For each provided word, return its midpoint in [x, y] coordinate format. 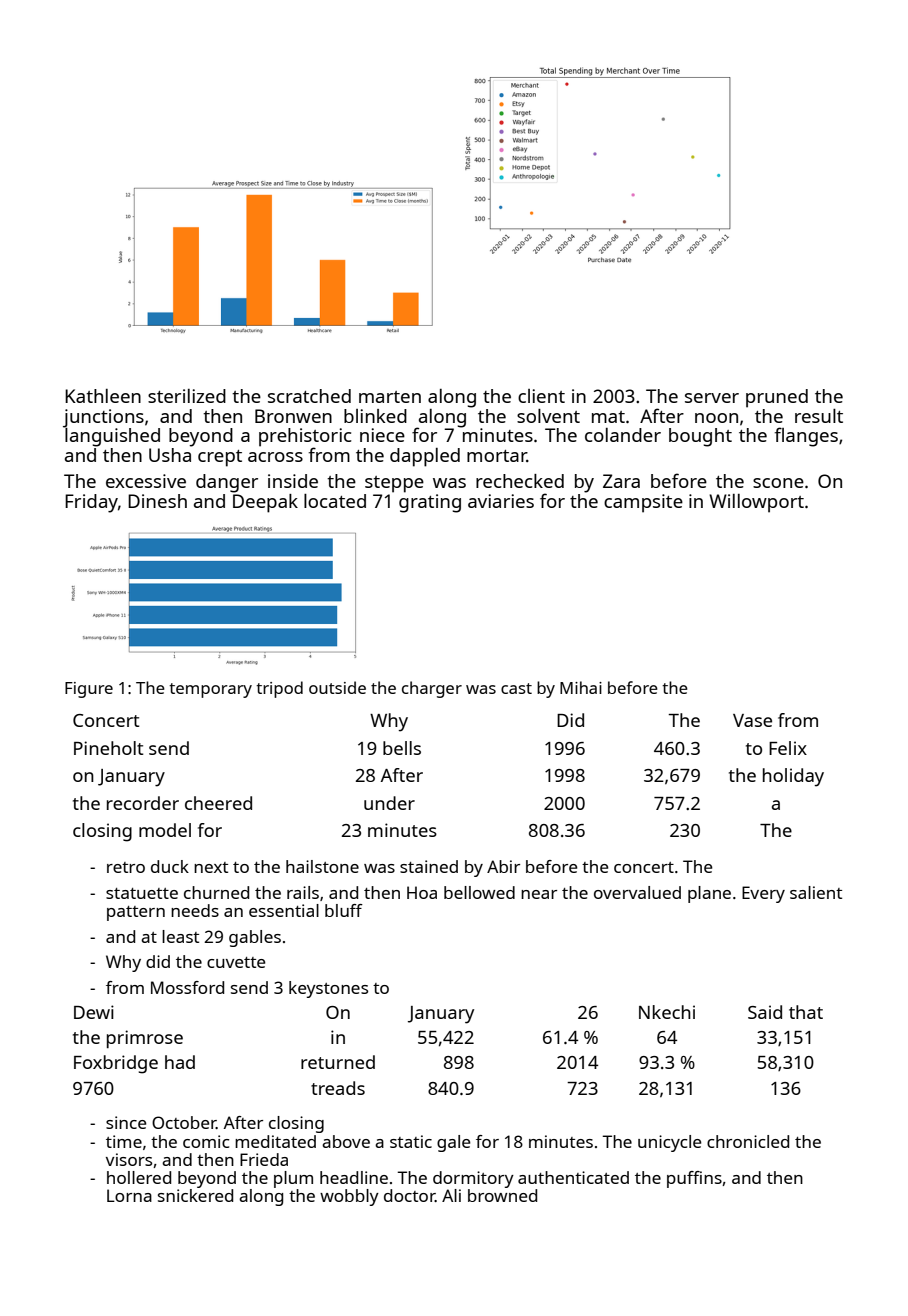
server [712, 398]
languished [112, 437]
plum [293, 1179]
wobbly [349, 1197]
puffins [694, 1179]
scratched [309, 396]
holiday [793, 777]
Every [763, 894]
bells [402, 748]
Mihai [581, 687]
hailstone [322, 866]
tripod [279, 689]
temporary [210, 690]
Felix [788, 748]
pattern [136, 913]
